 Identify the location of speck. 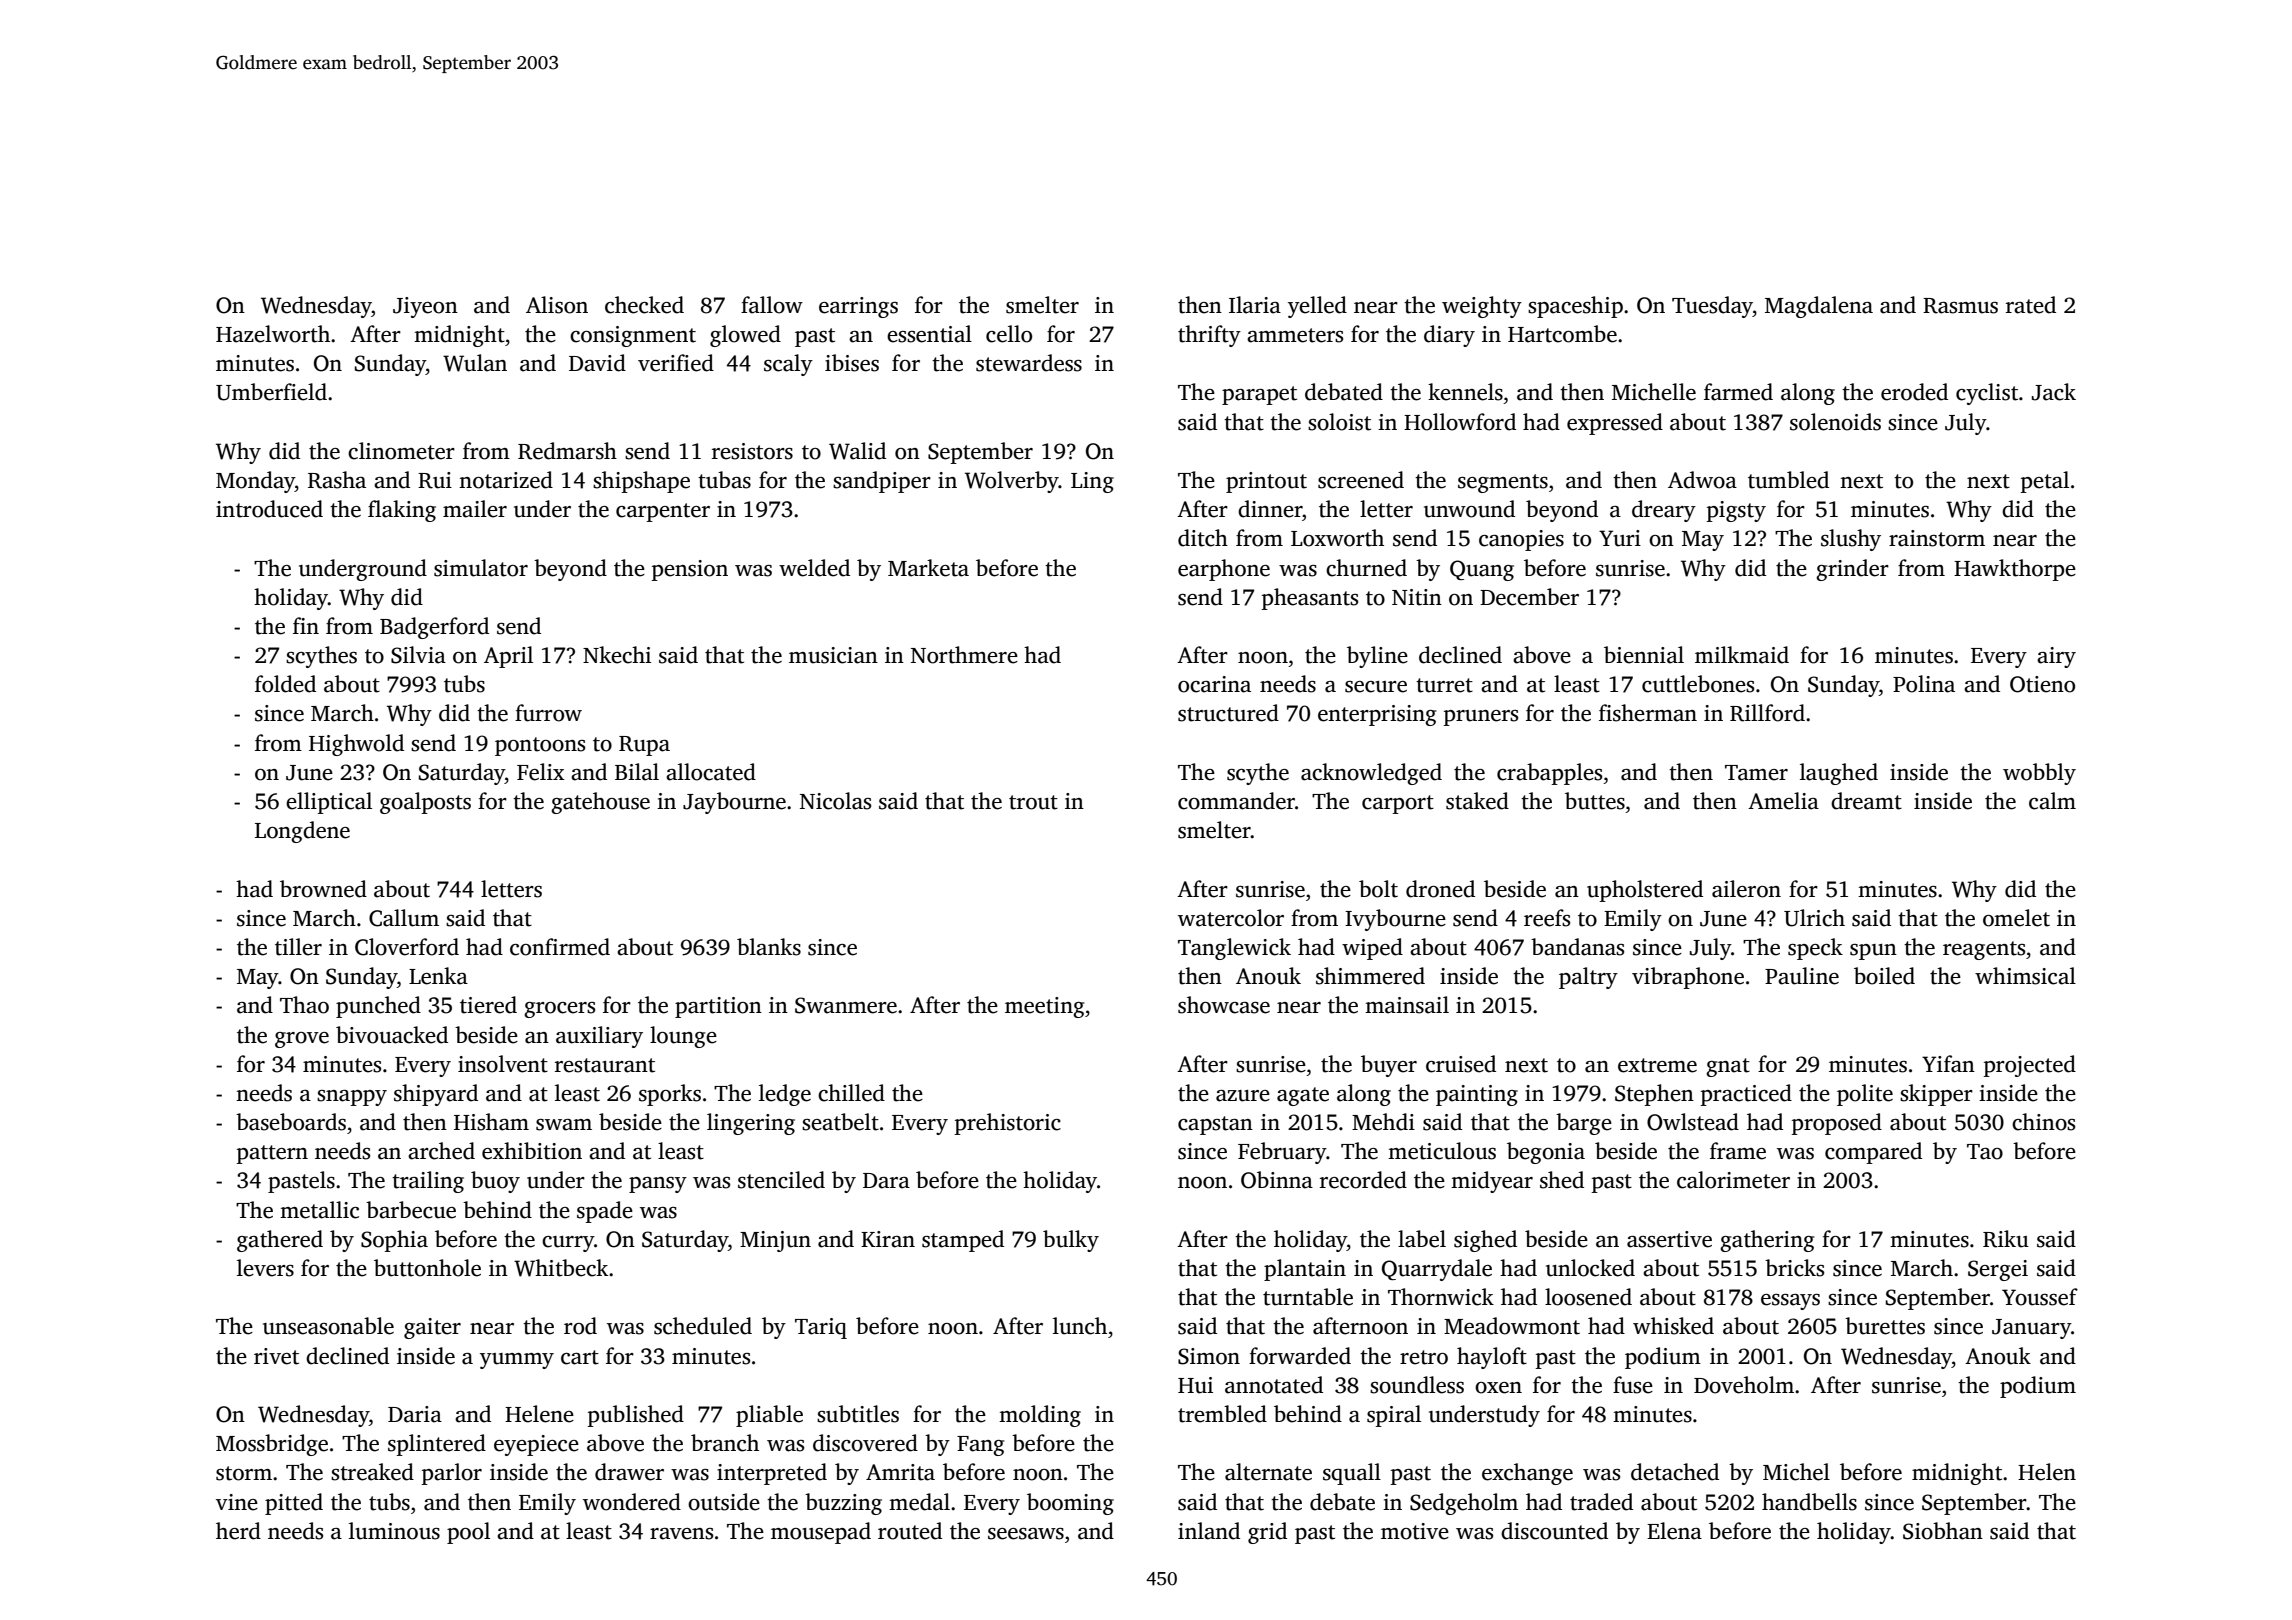
(1815, 949).
